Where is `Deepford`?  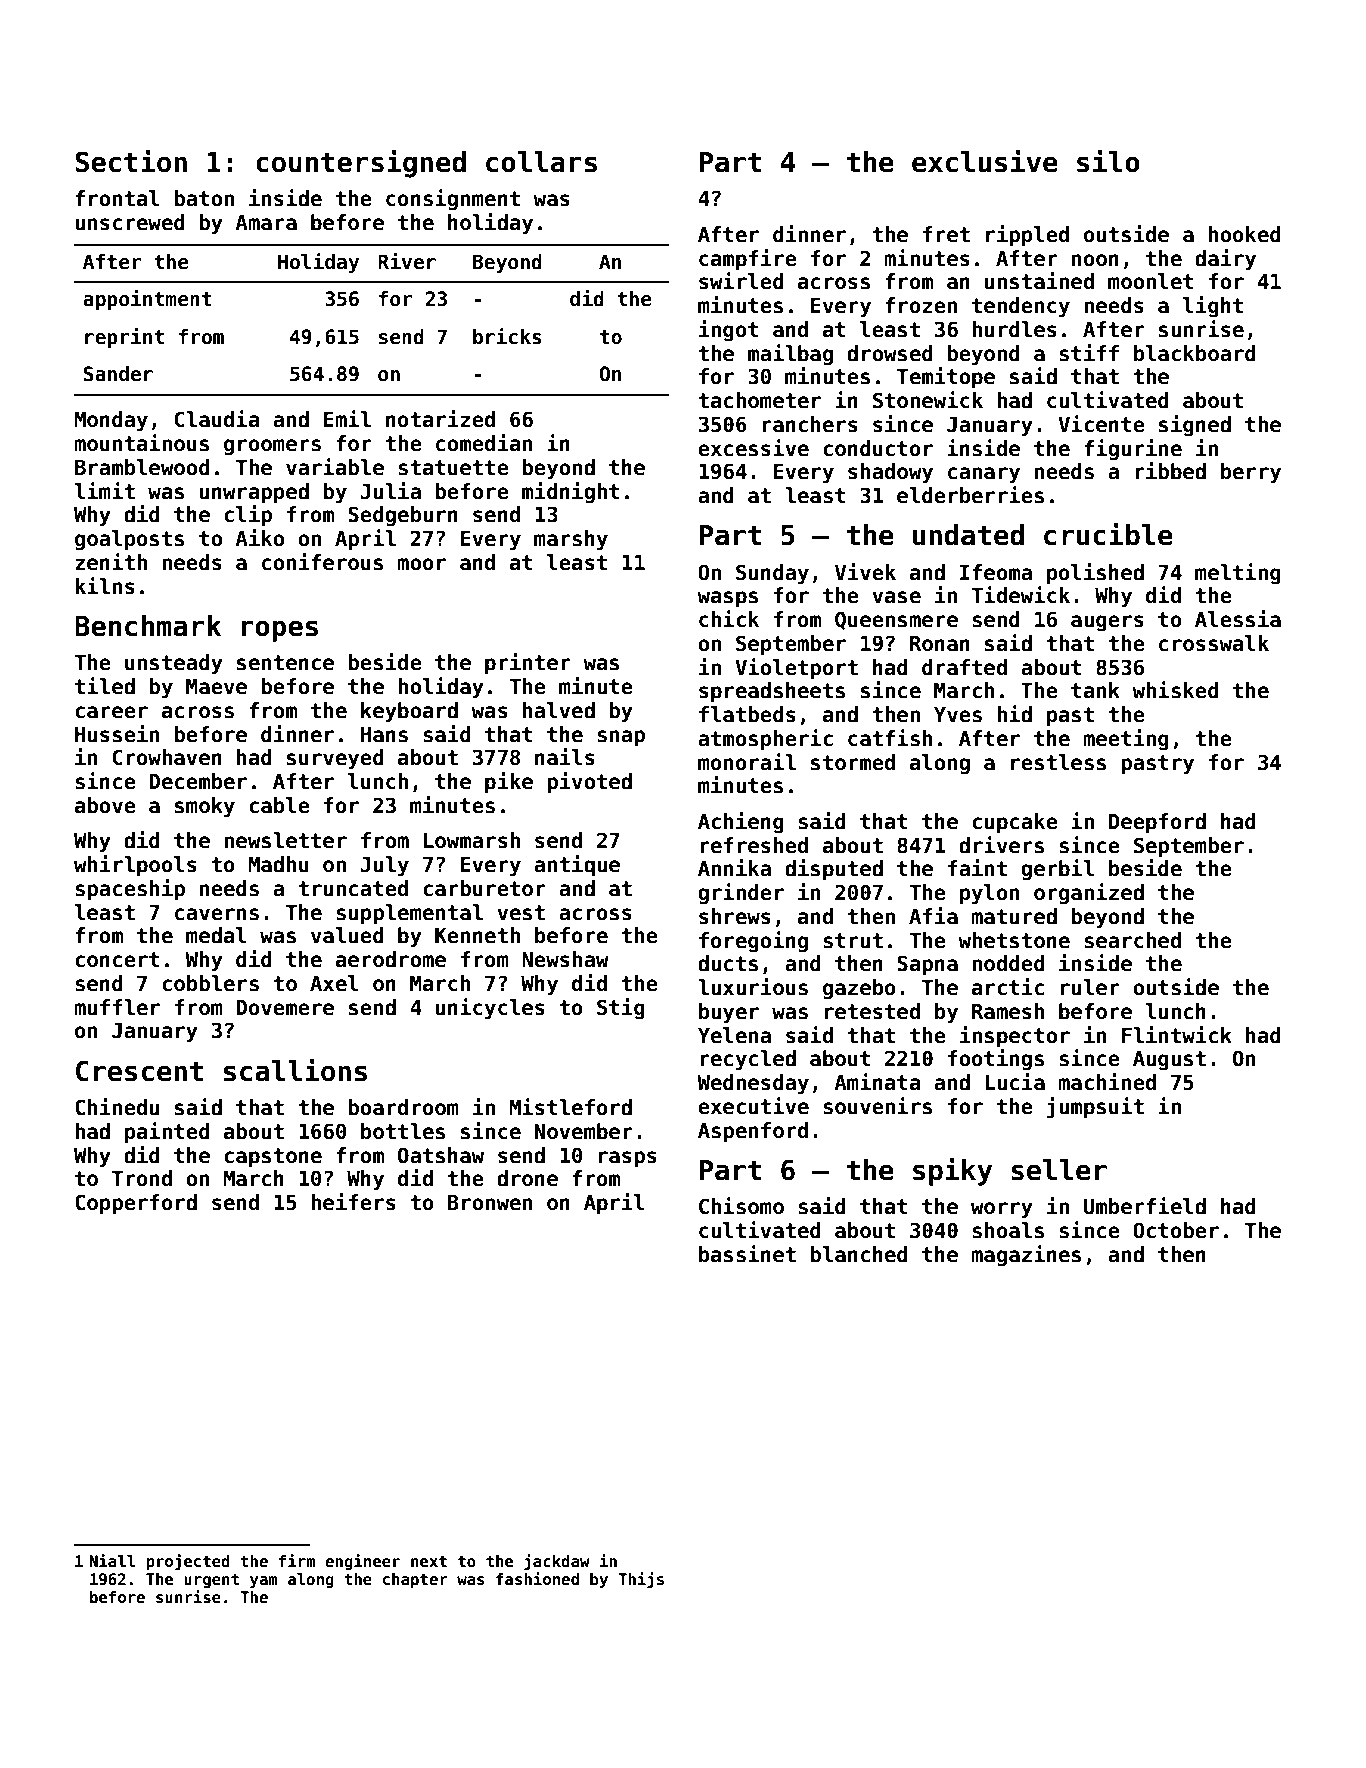
Deepford is located at coordinates (1157, 823).
